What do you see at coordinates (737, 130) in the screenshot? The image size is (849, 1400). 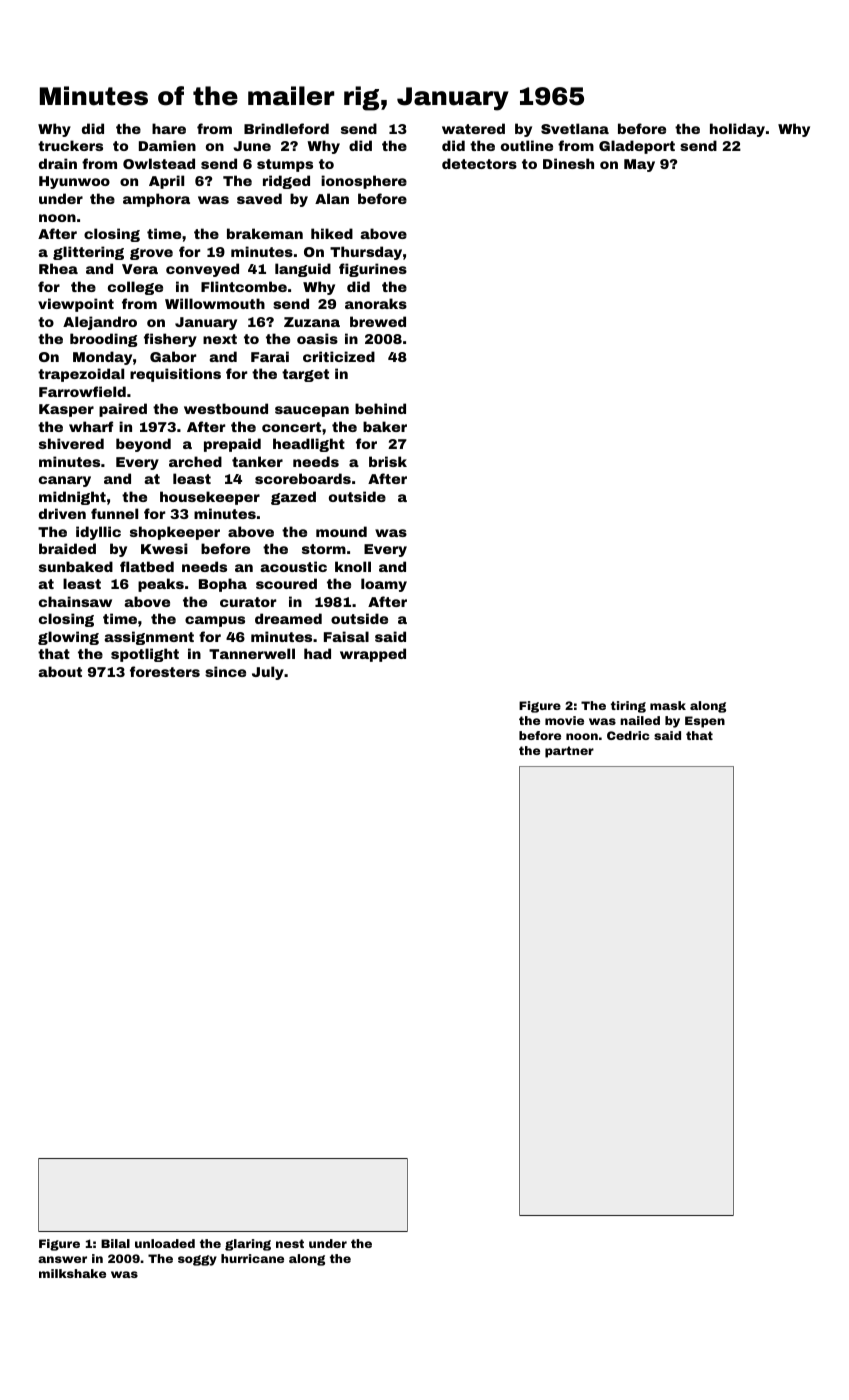 I see `holiday` at bounding box center [737, 130].
